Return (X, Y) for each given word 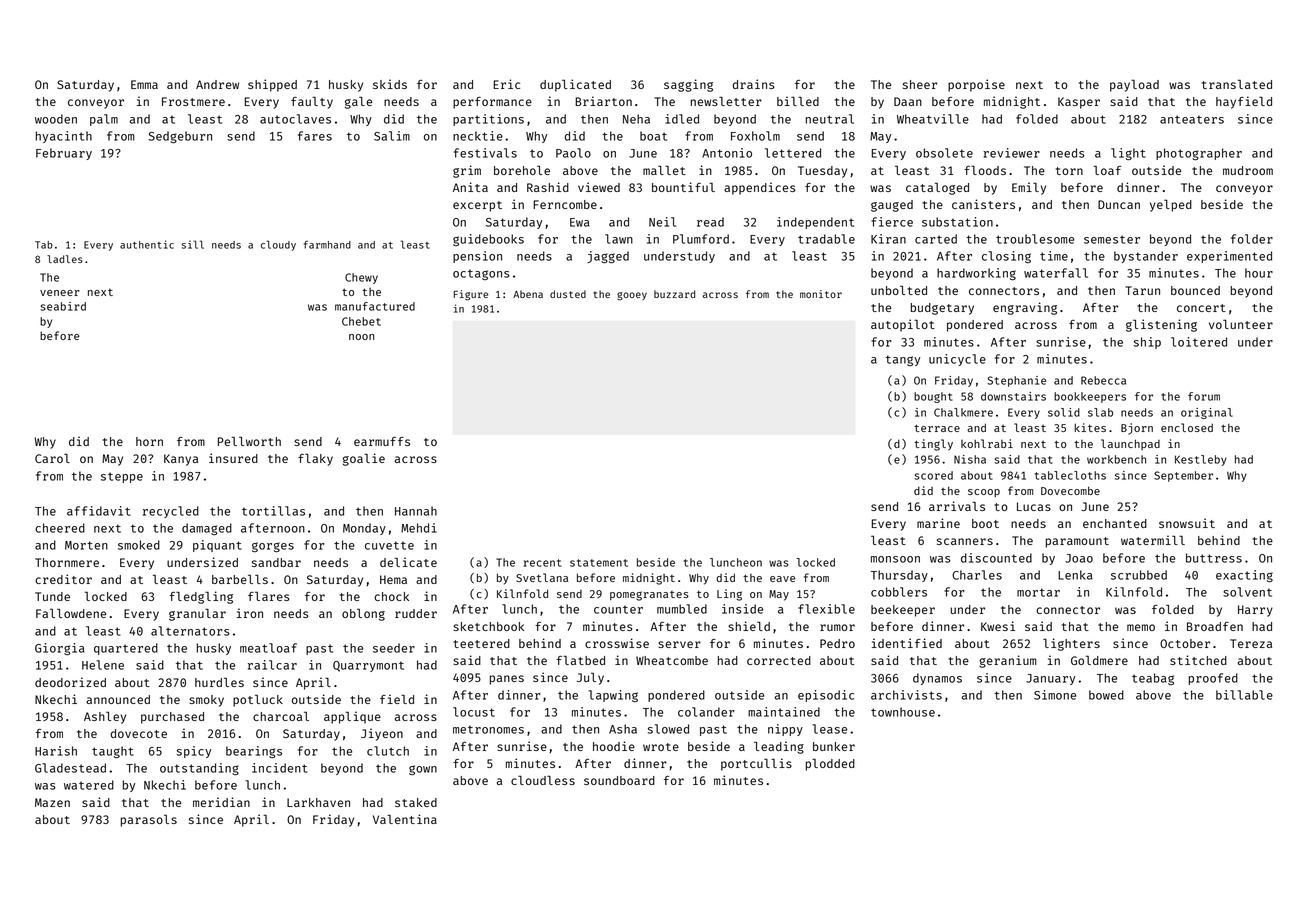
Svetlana (542, 577)
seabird (63, 306)
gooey (632, 296)
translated (1237, 84)
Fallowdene (71, 613)
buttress (1214, 558)
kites (1090, 427)
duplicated (575, 85)
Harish (56, 751)
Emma (144, 84)
